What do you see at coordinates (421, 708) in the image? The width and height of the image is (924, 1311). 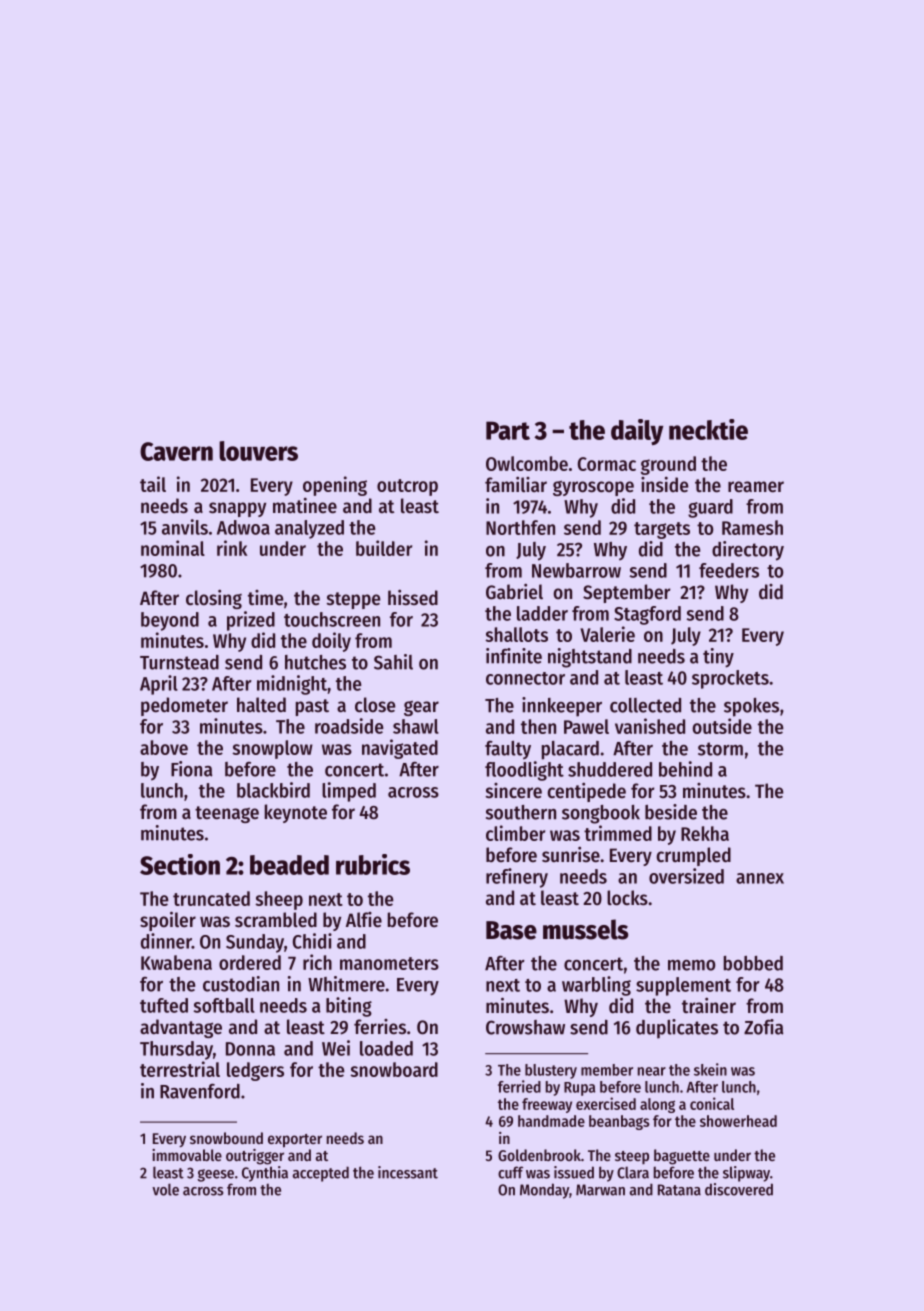 I see `gear` at bounding box center [421, 708].
